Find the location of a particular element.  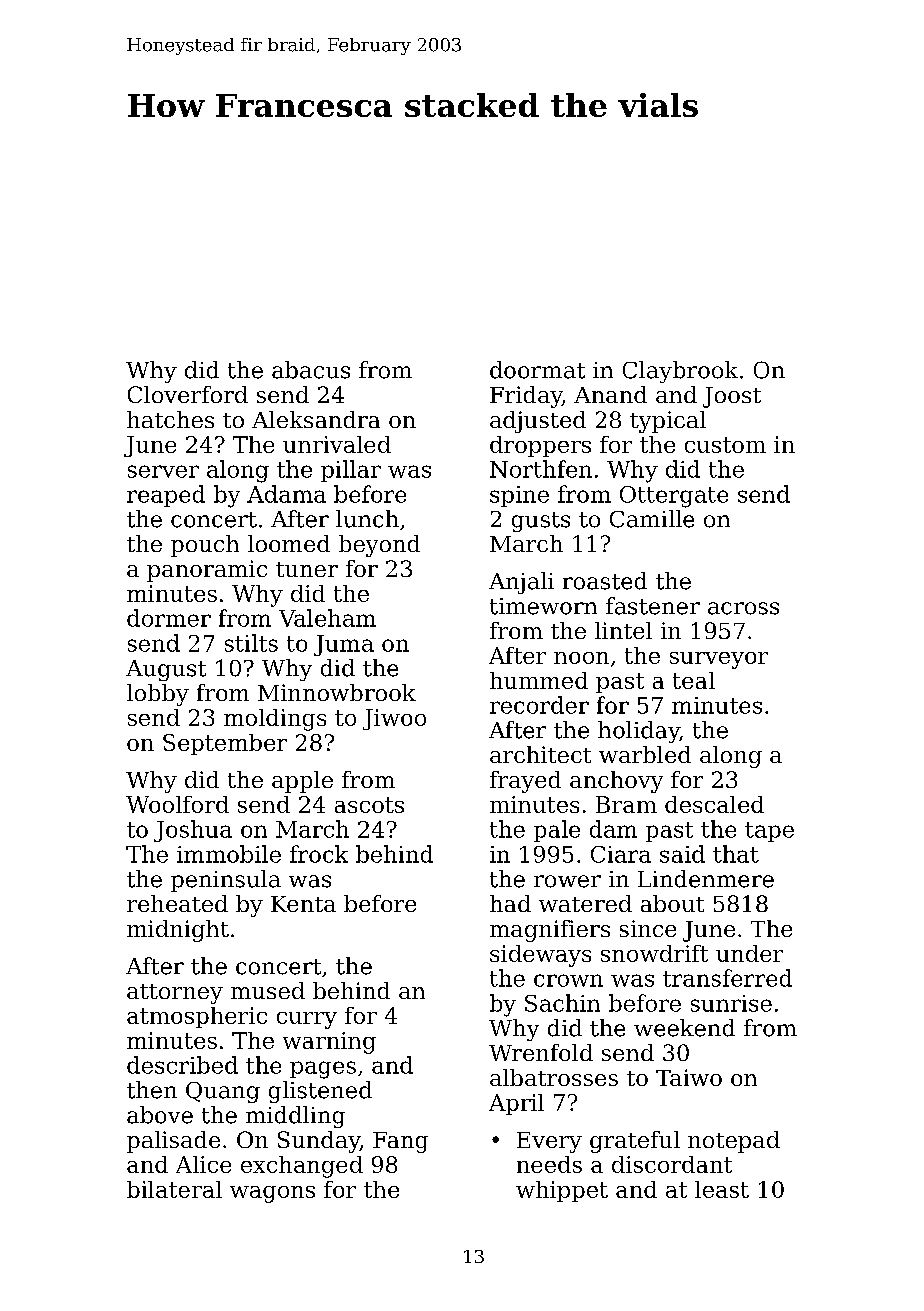

Adama is located at coordinates (286, 494).
